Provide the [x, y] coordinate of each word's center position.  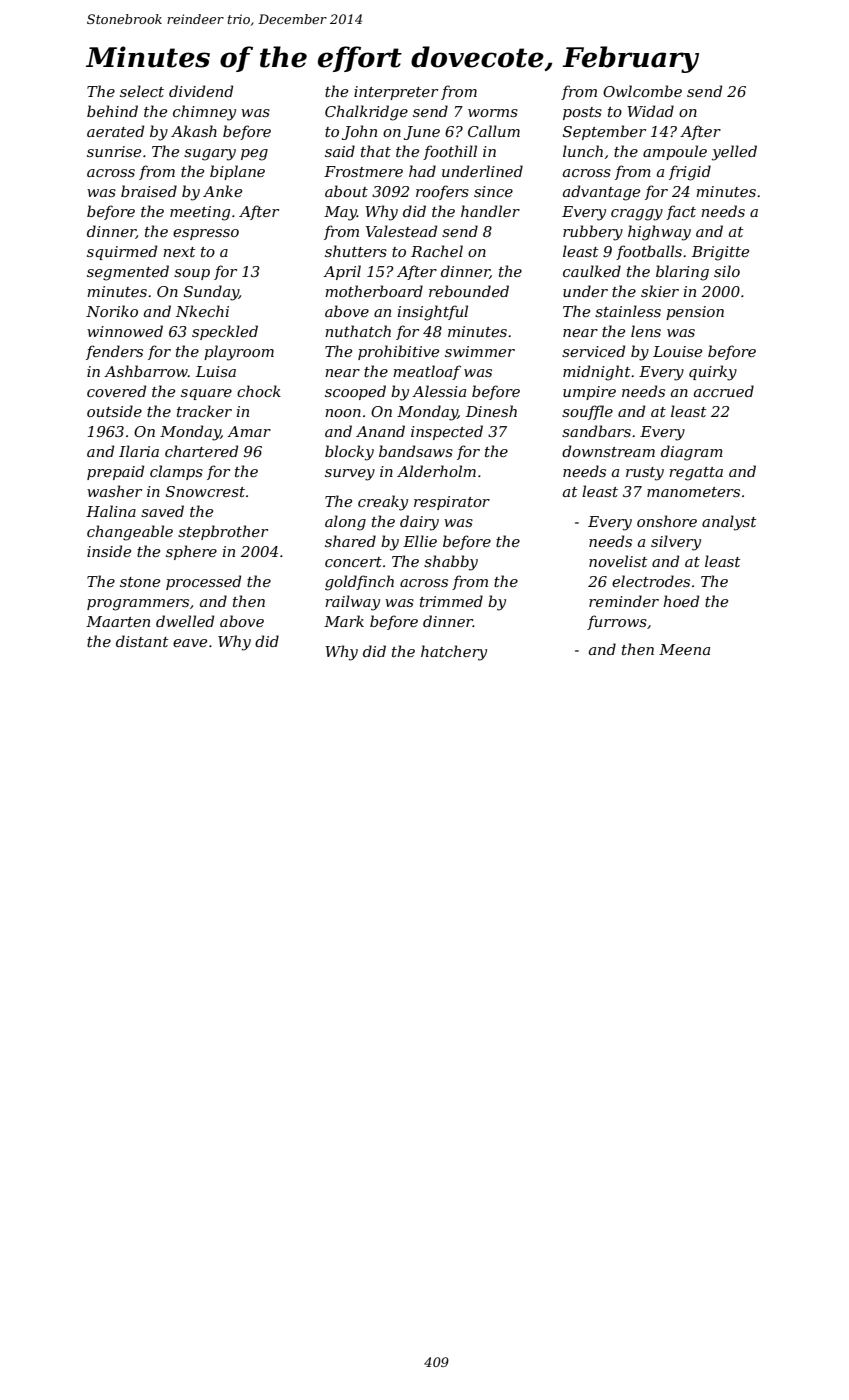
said [340, 151]
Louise [677, 351]
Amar [249, 431]
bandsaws [416, 451]
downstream [608, 451]
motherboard [374, 291]
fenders [114, 352]
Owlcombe [642, 91]
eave [190, 643]
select [142, 91]
